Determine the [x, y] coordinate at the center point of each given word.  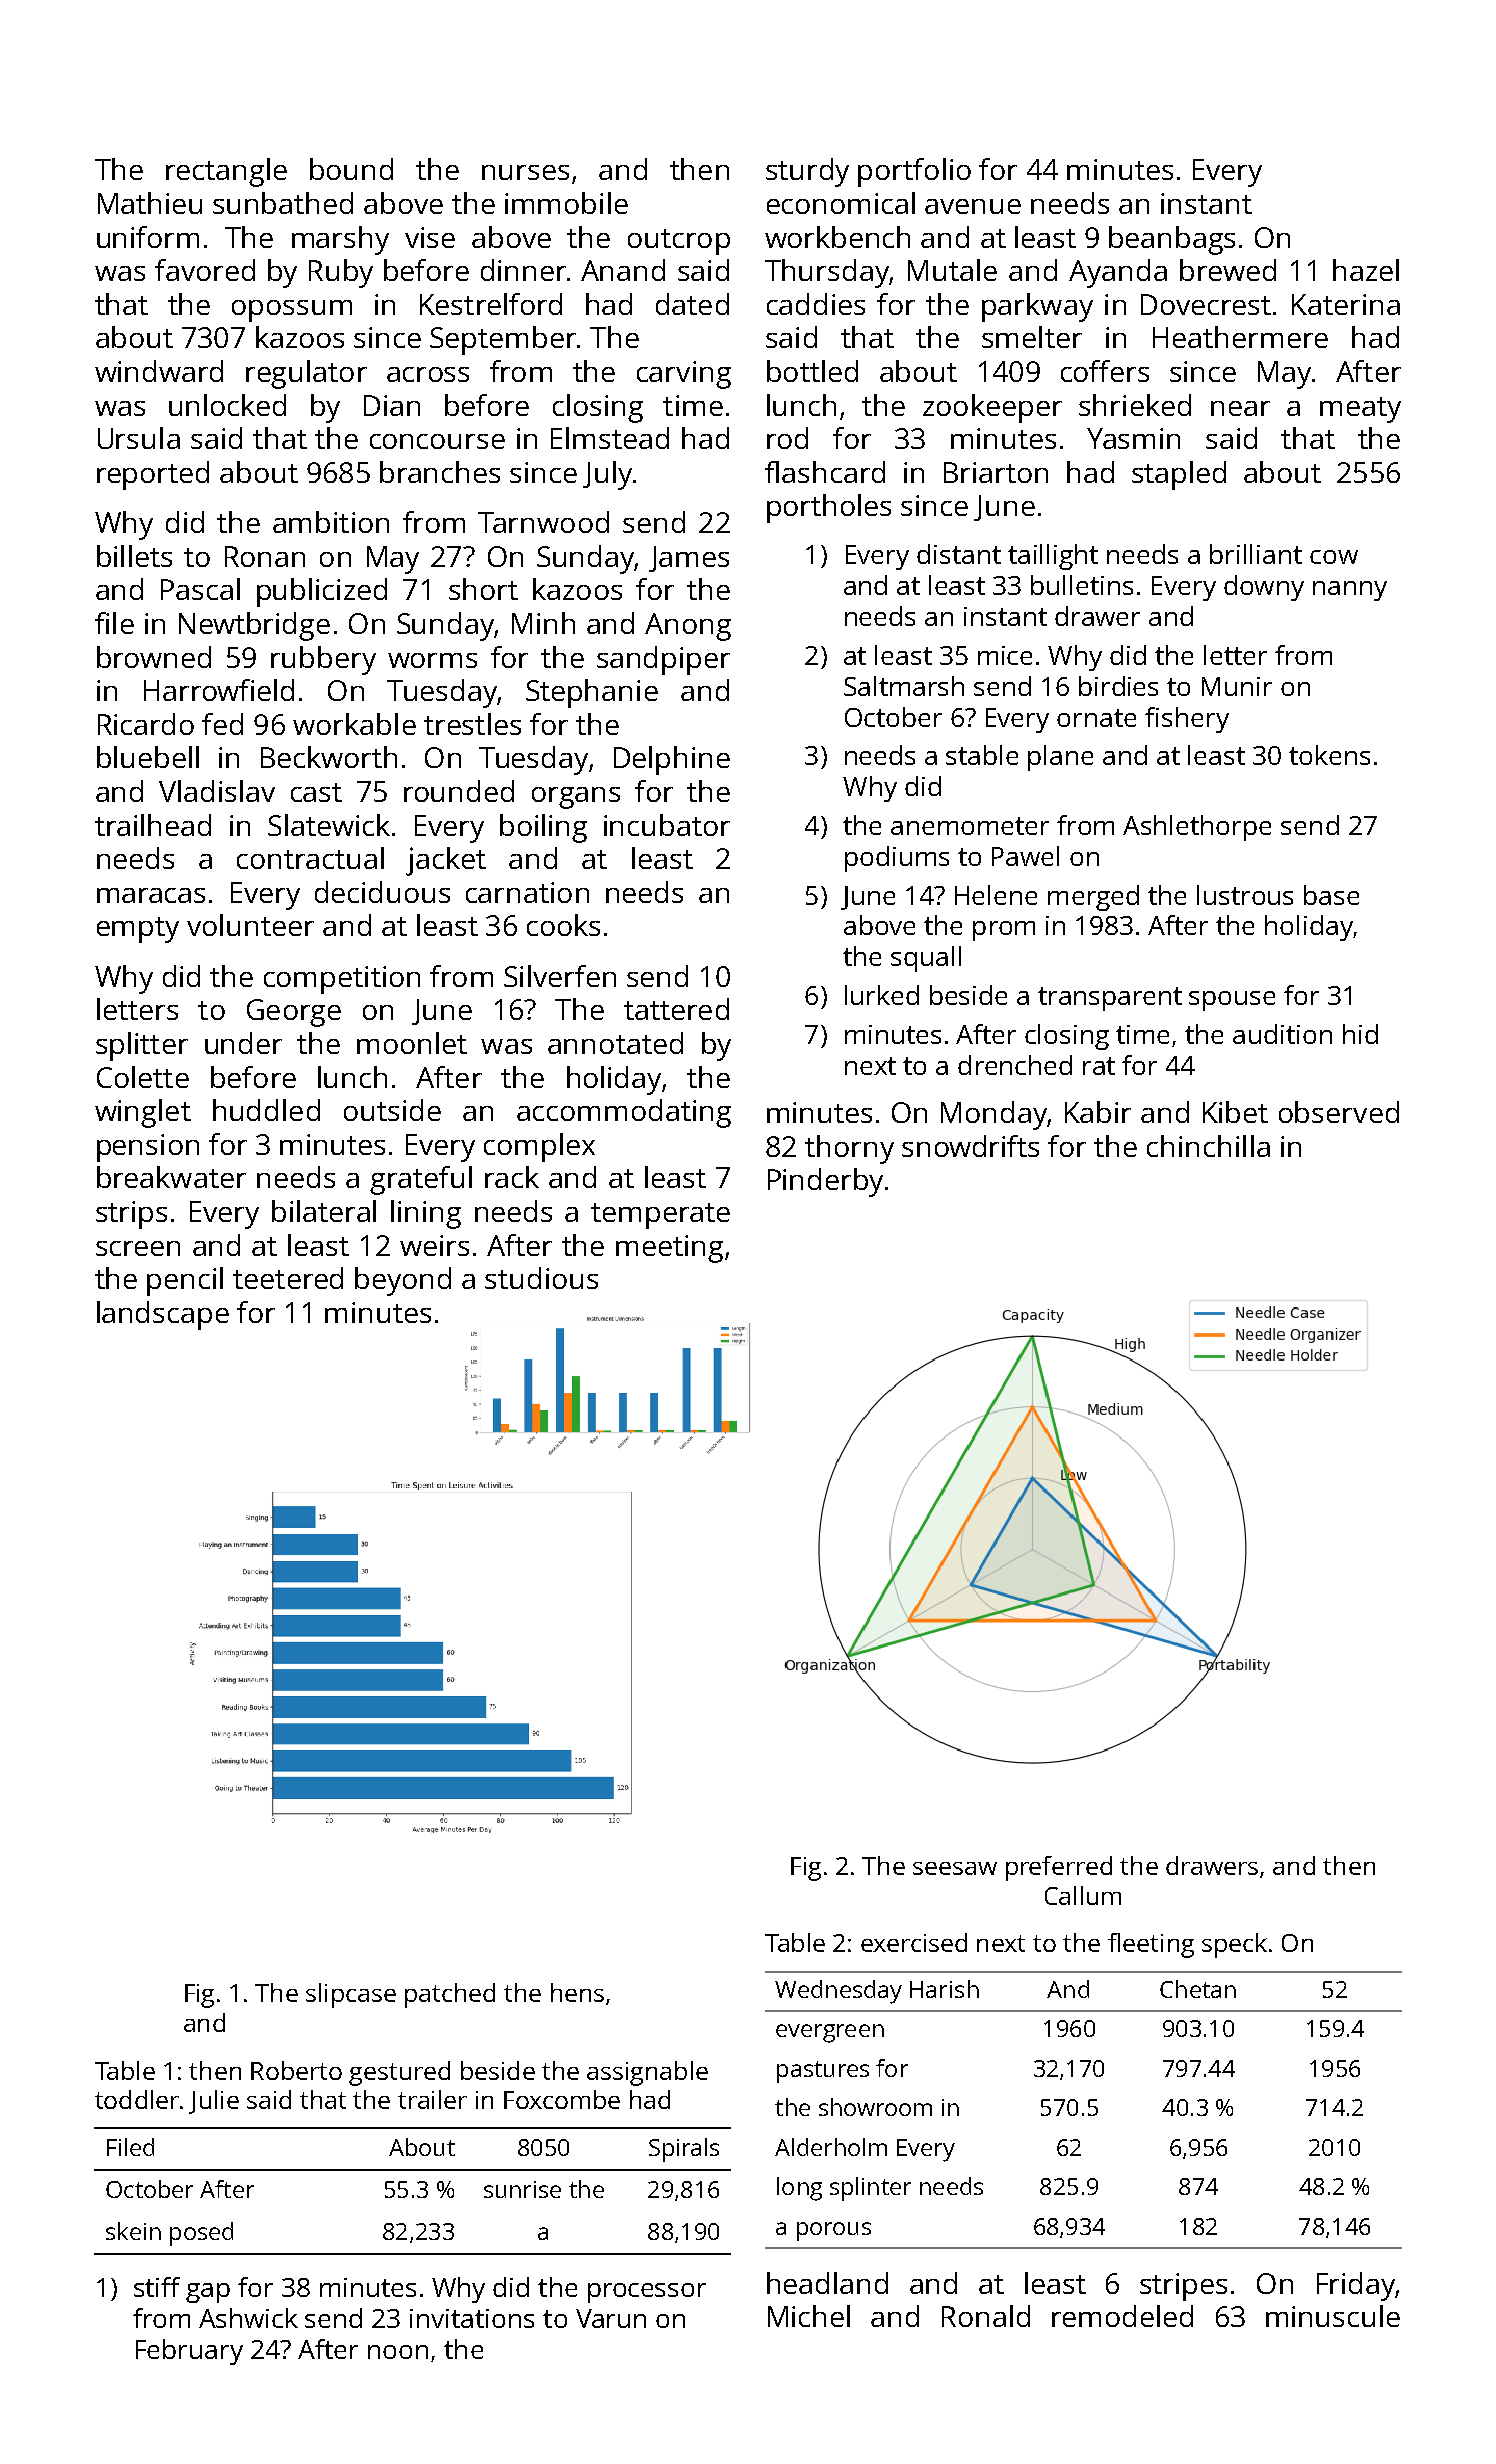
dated [692, 304]
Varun [611, 2318]
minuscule [1333, 2316]
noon [398, 2352]
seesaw [955, 1868]
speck [1234, 1945]
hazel [1366, 270]
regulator [306, 374]
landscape [163, 1315]
